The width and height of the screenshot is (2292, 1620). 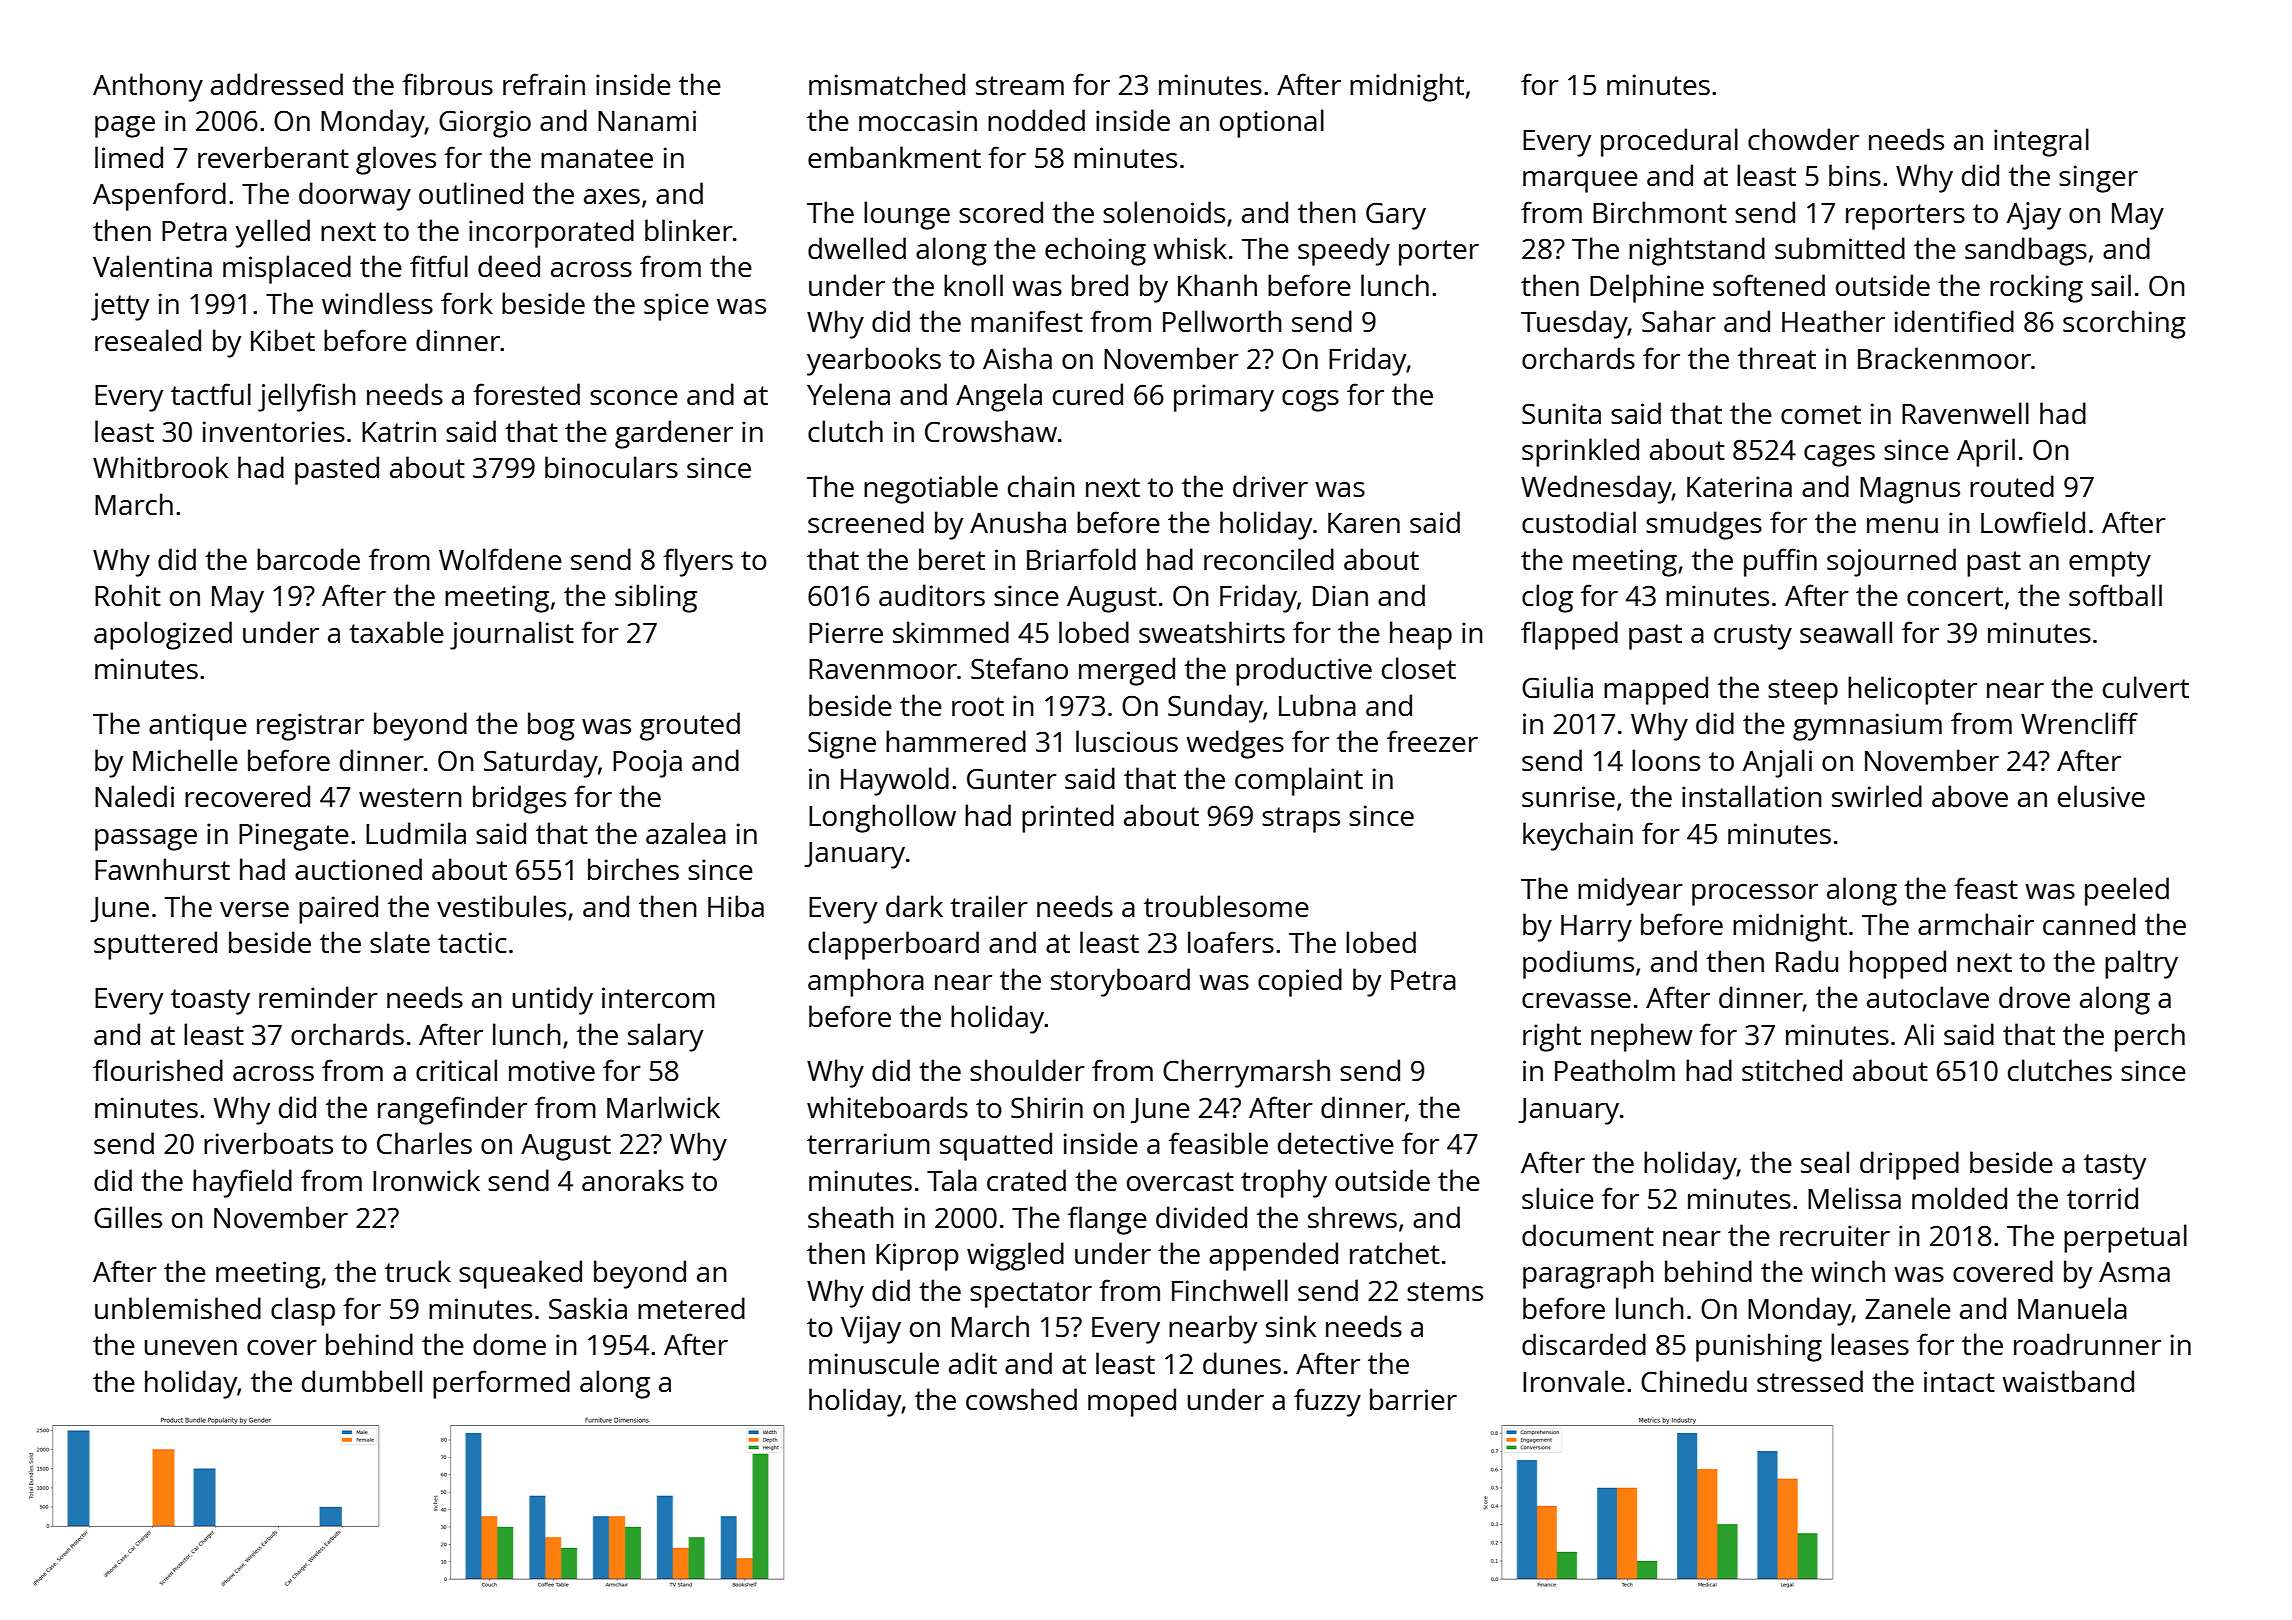 What do you see at coordinates (1970, 796) in the screenshot?
I see `above` at bounding box center [1970, 796].
